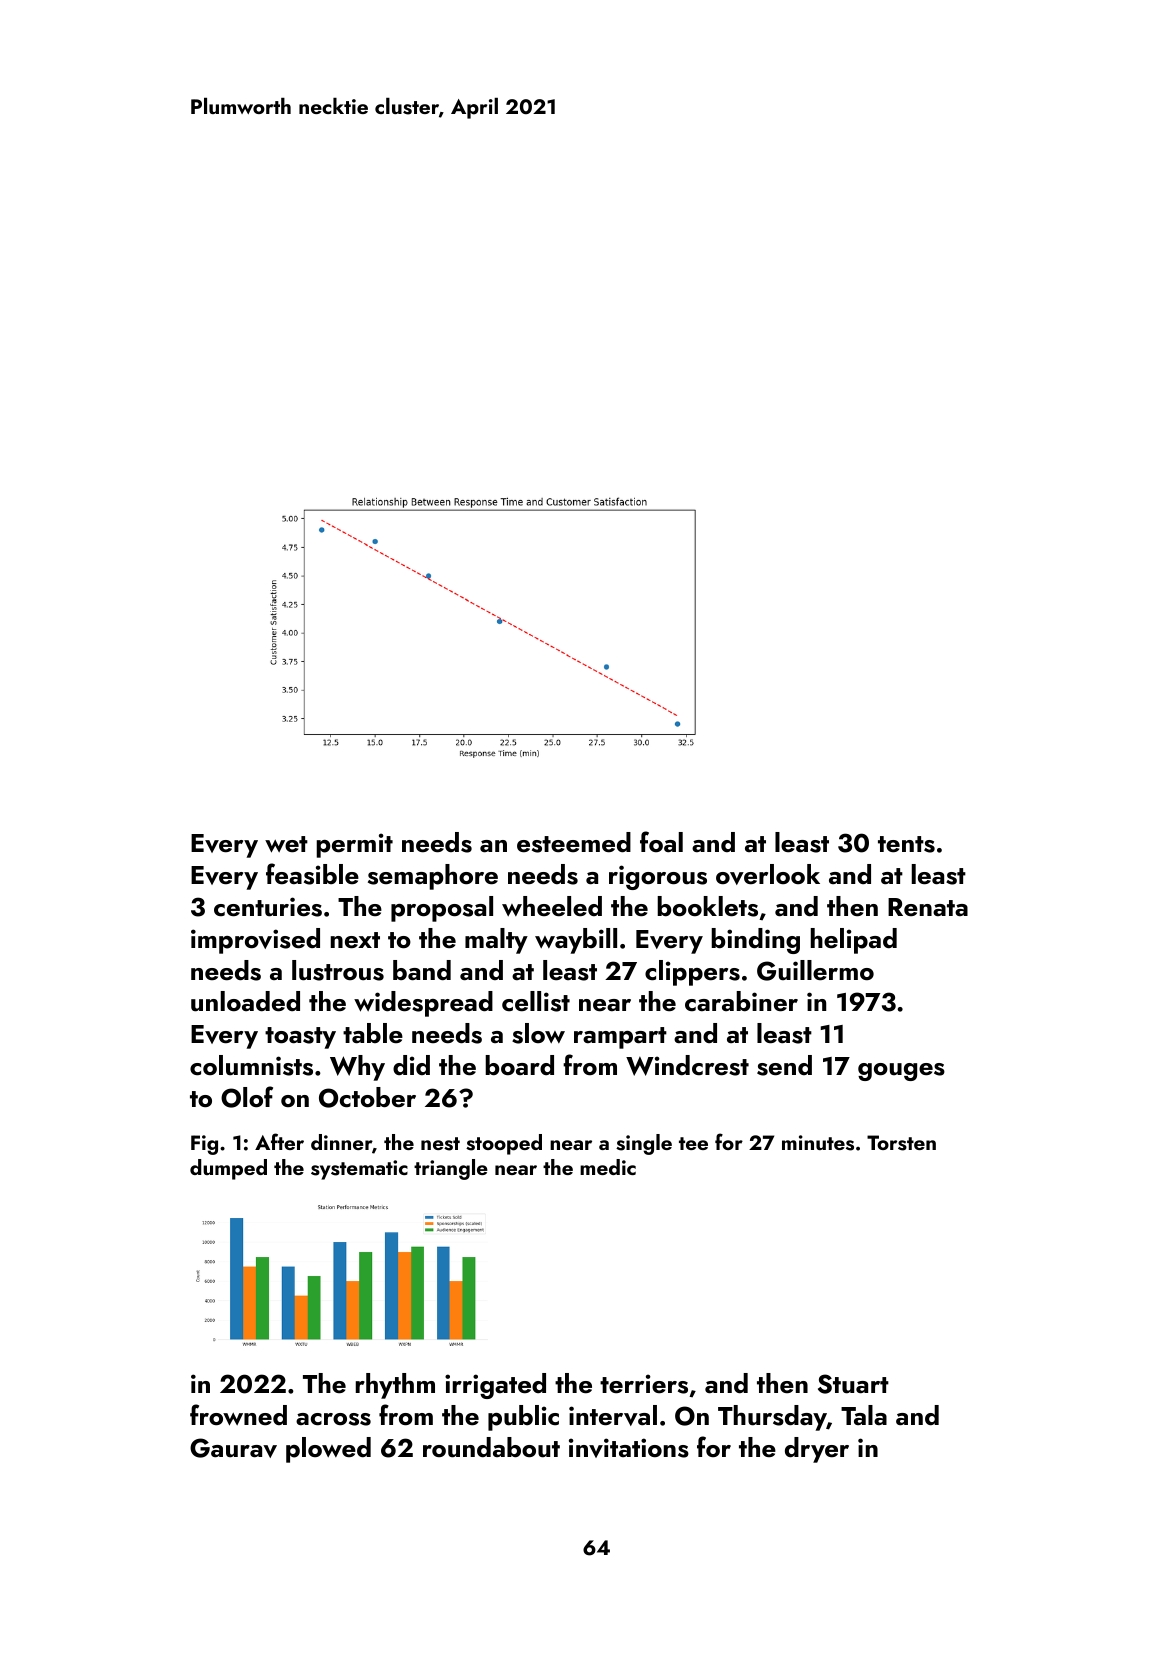 The height and width of the image is (1654, 1165). What do you see at coordinates (328, 1450) in the image?
I see `plowed` at bounding box center [328, 1450].
